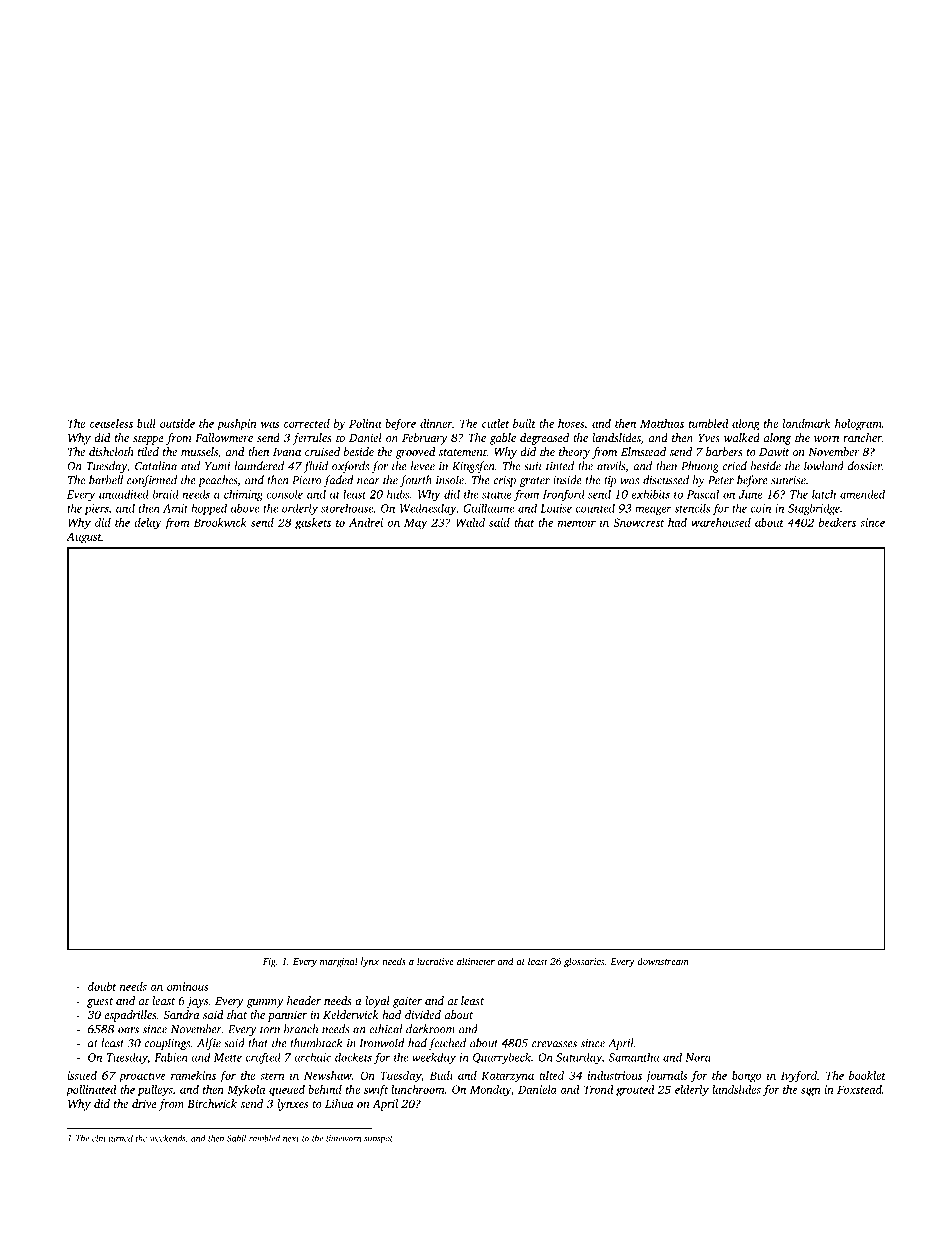  Describe the element at coordinates (339, 962) in the screenshot. I see `marginal` at that location.
